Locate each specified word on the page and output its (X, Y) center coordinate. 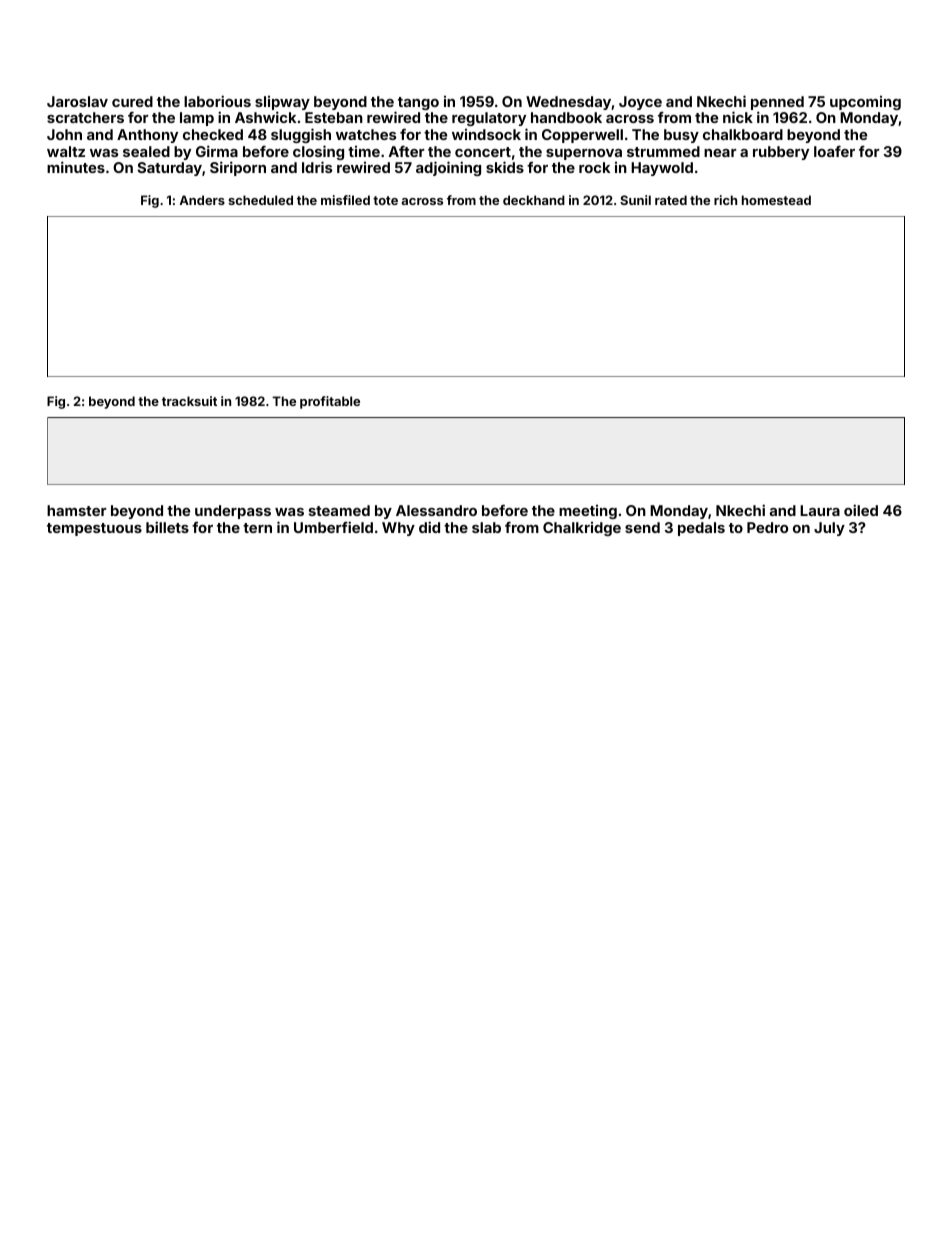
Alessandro (436, 510)
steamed (339, 510)
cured (132, 101)
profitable (330, 402)
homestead (776, 200)
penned (777, 103)
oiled (861, 510)
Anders (202, 200)
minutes (76, 167)
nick (738, 117)
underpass (233, 512)
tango (418, 103)
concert (483, 152)
